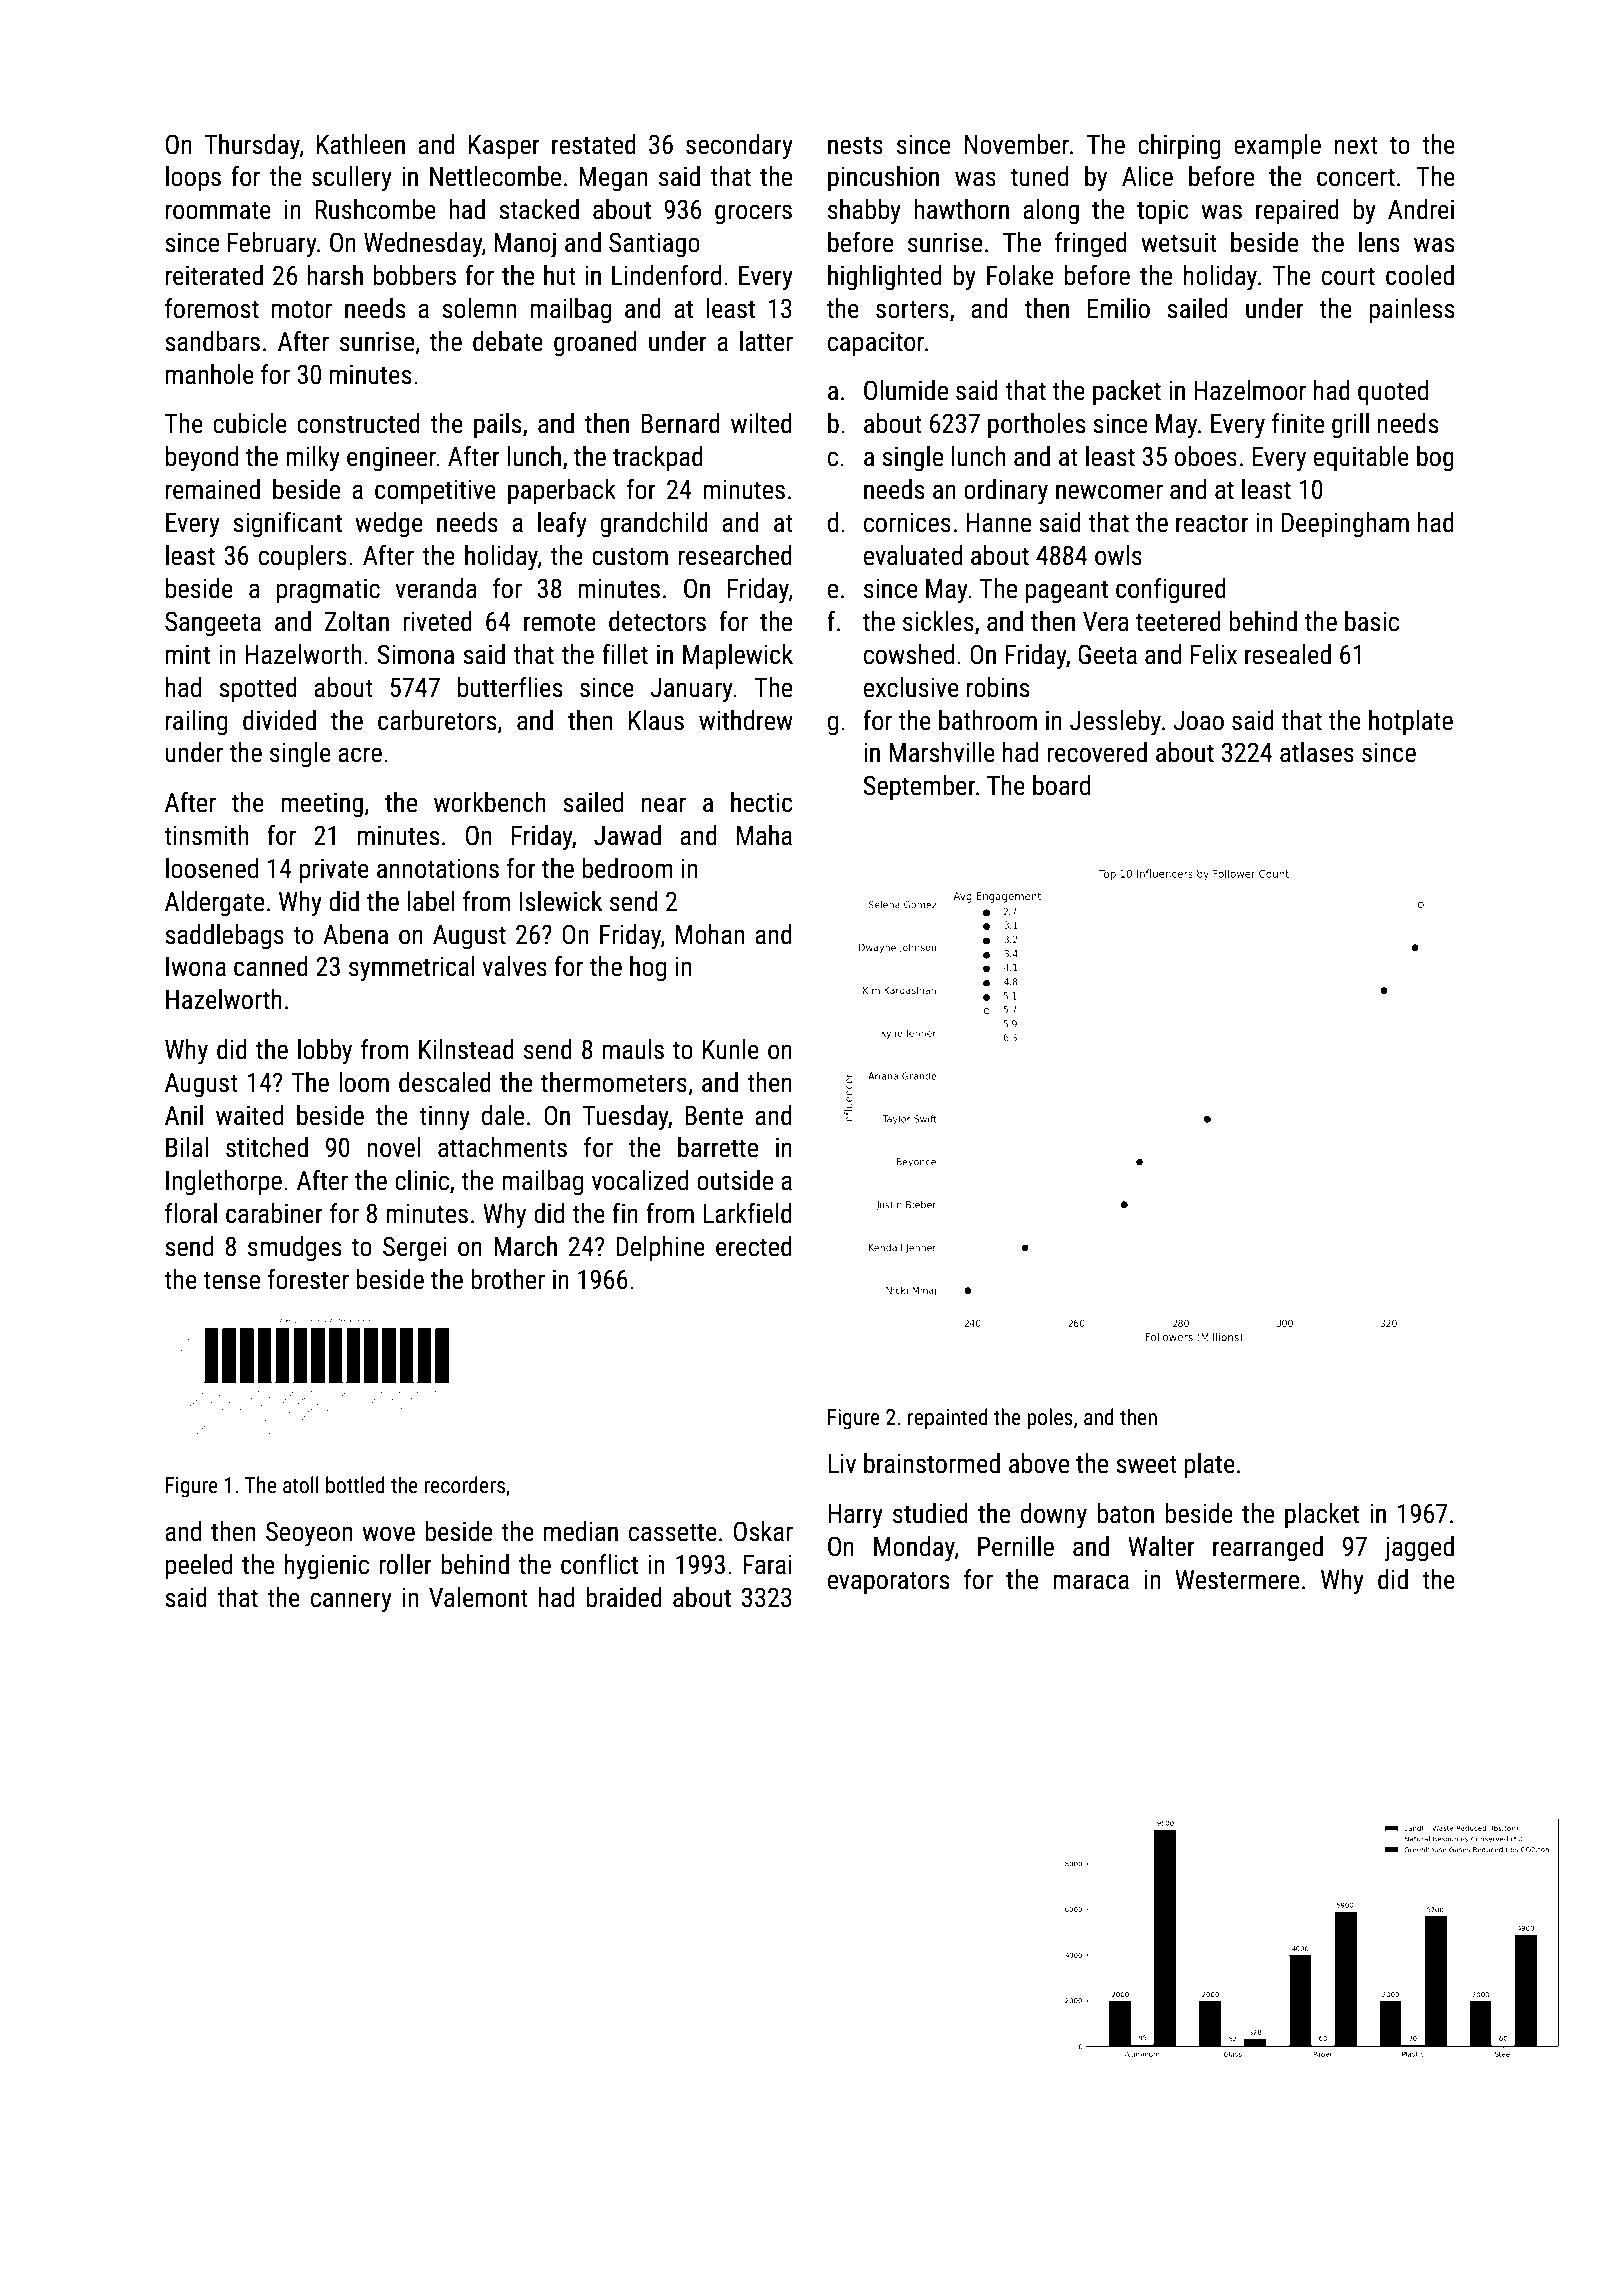 Image resolution: width=1620 pixels, height=2292 pixels. What do you see at coordinates (1419, 1549) in the image?
I see `jagged` at bounding box center [1419, 1549].
